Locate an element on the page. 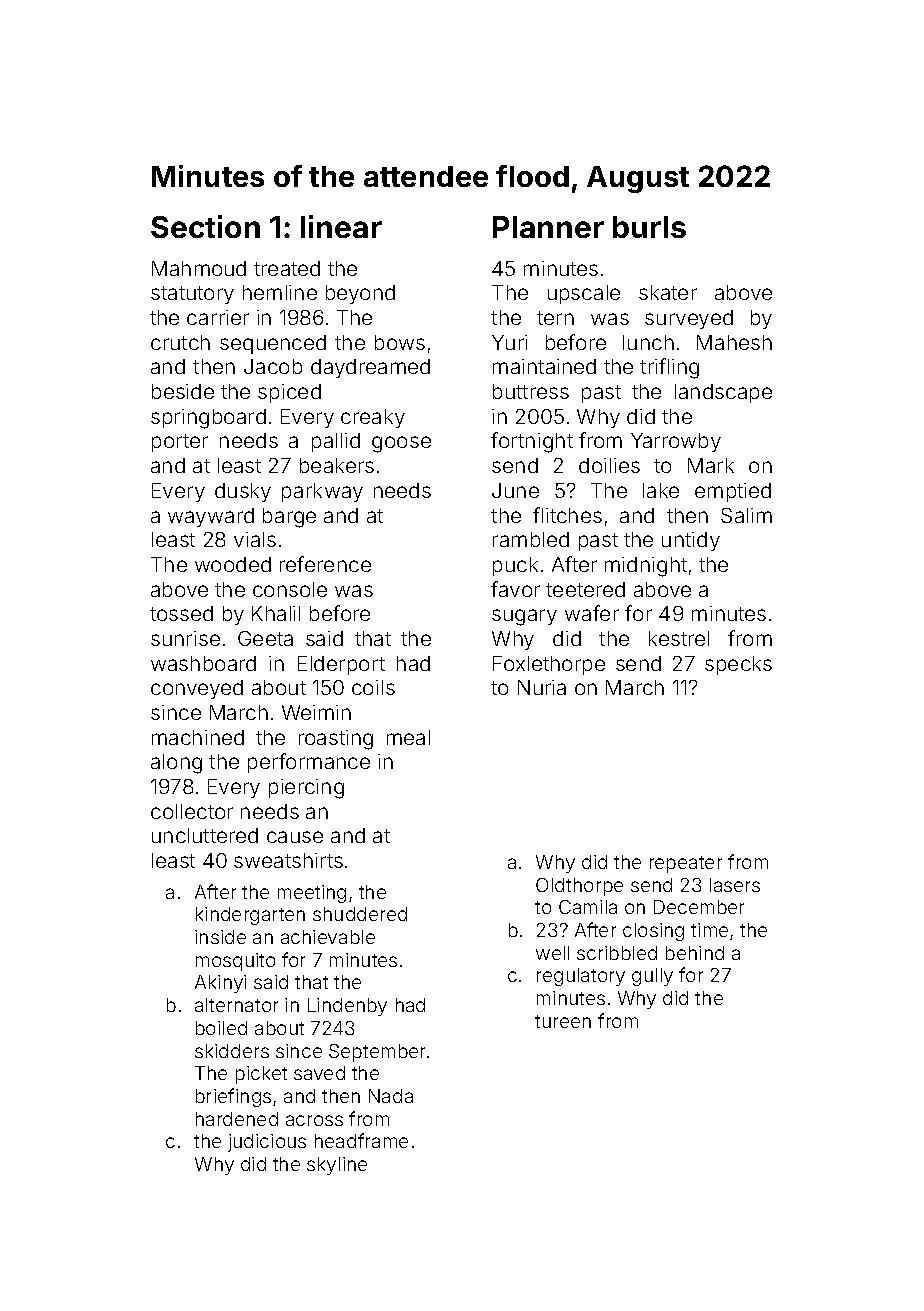  Mahmoud is located at coordinates (199, 268).
